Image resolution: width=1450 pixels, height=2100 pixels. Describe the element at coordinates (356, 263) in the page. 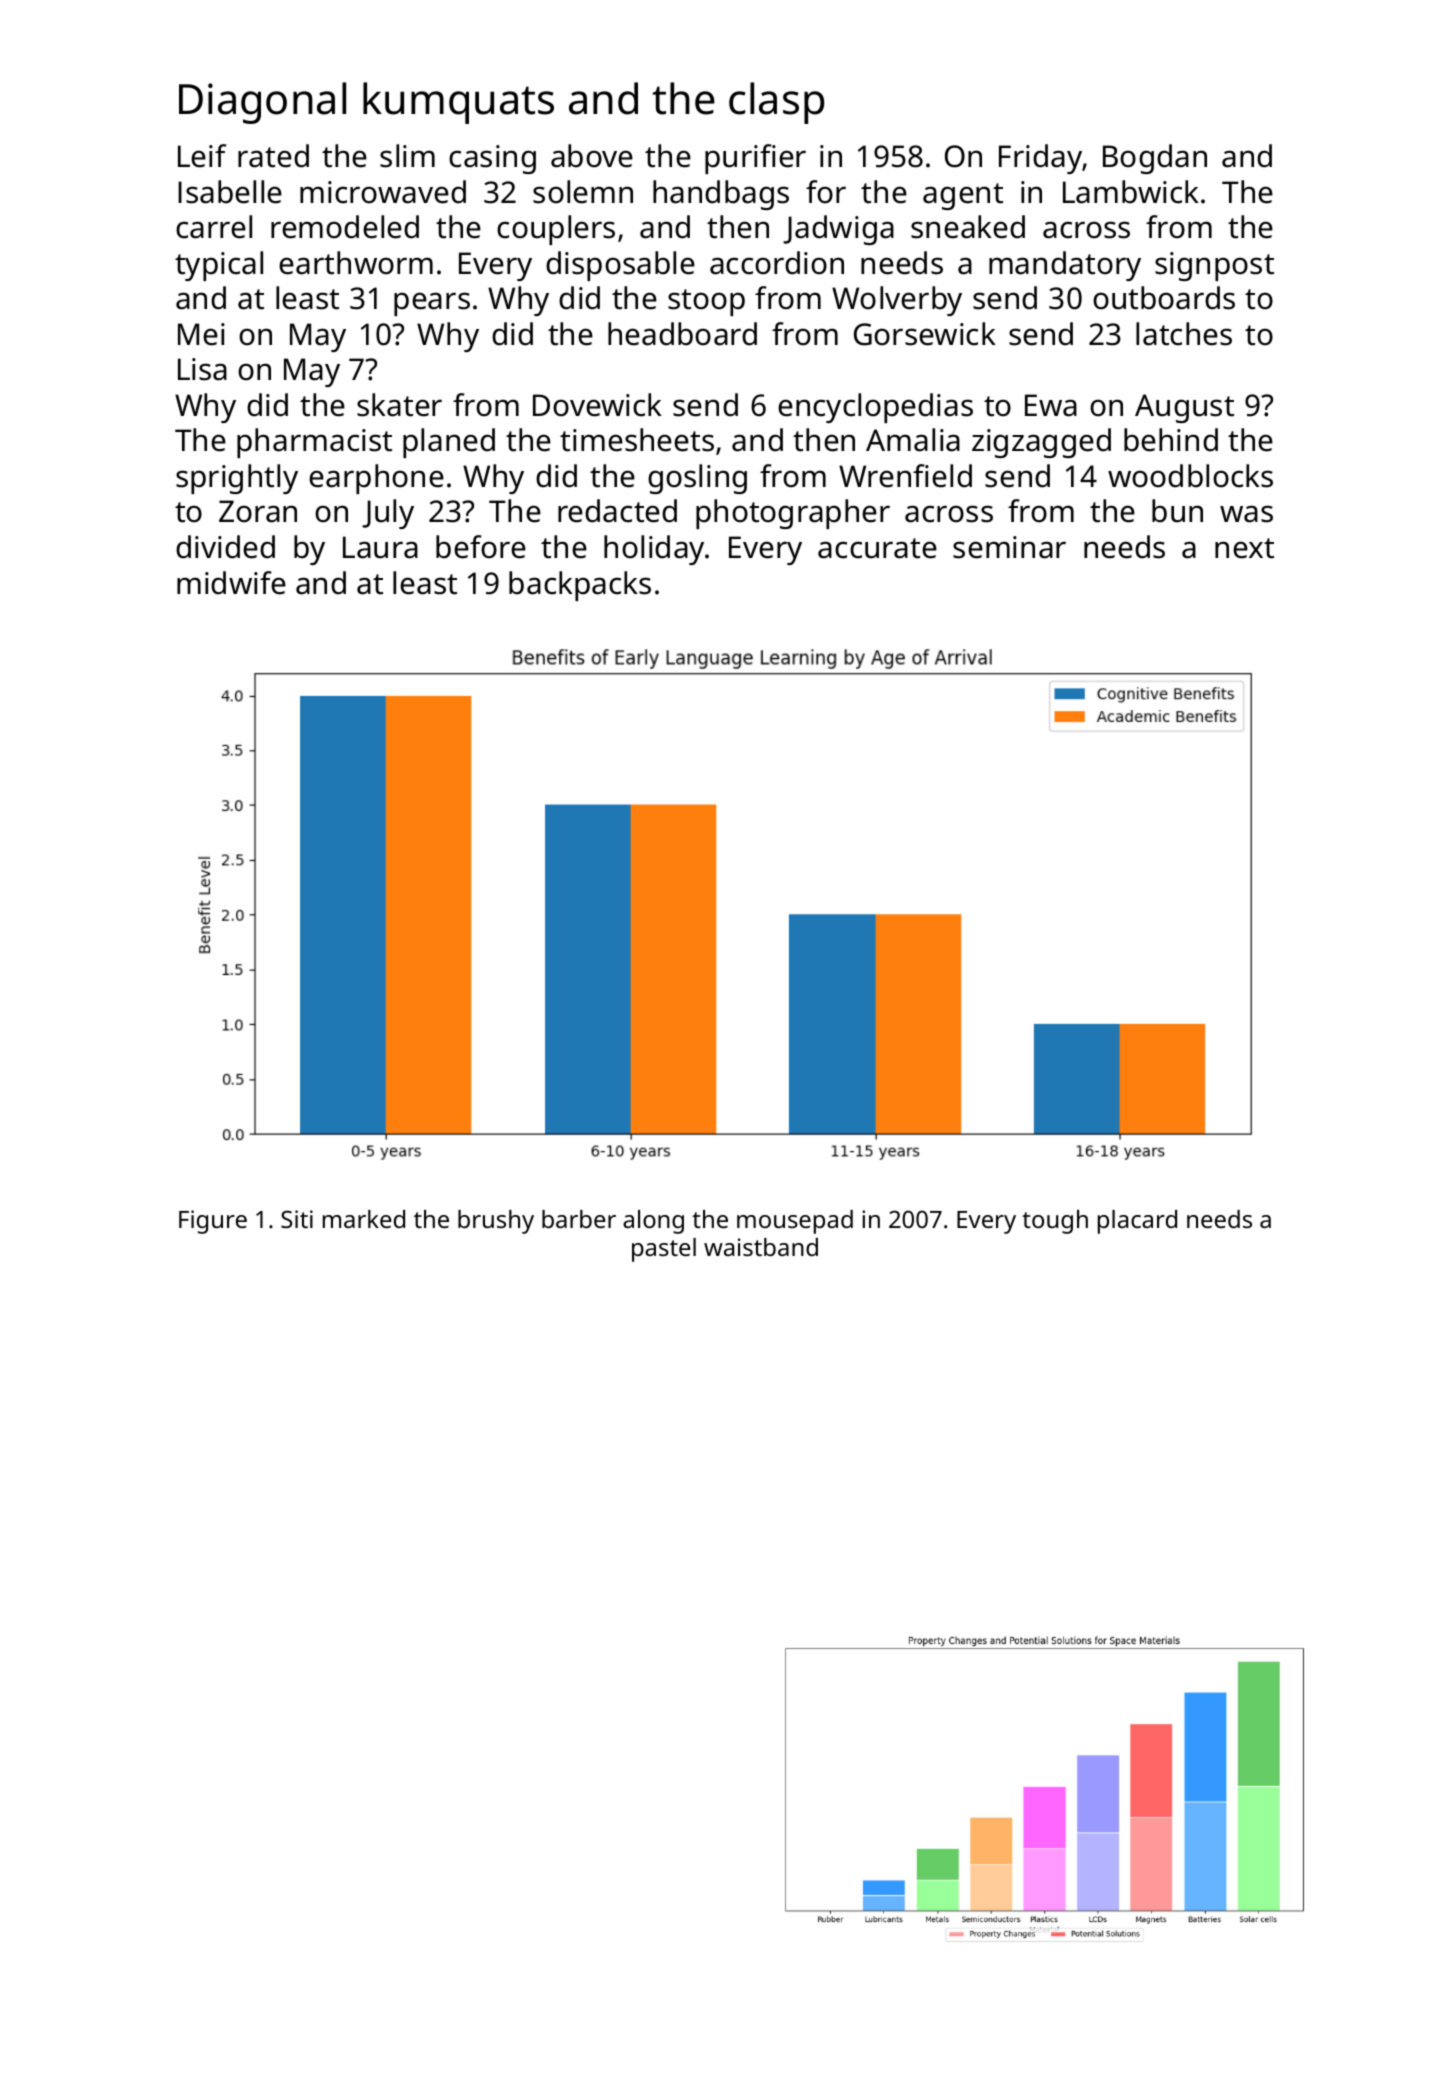

I see `earthworm` at that location.
